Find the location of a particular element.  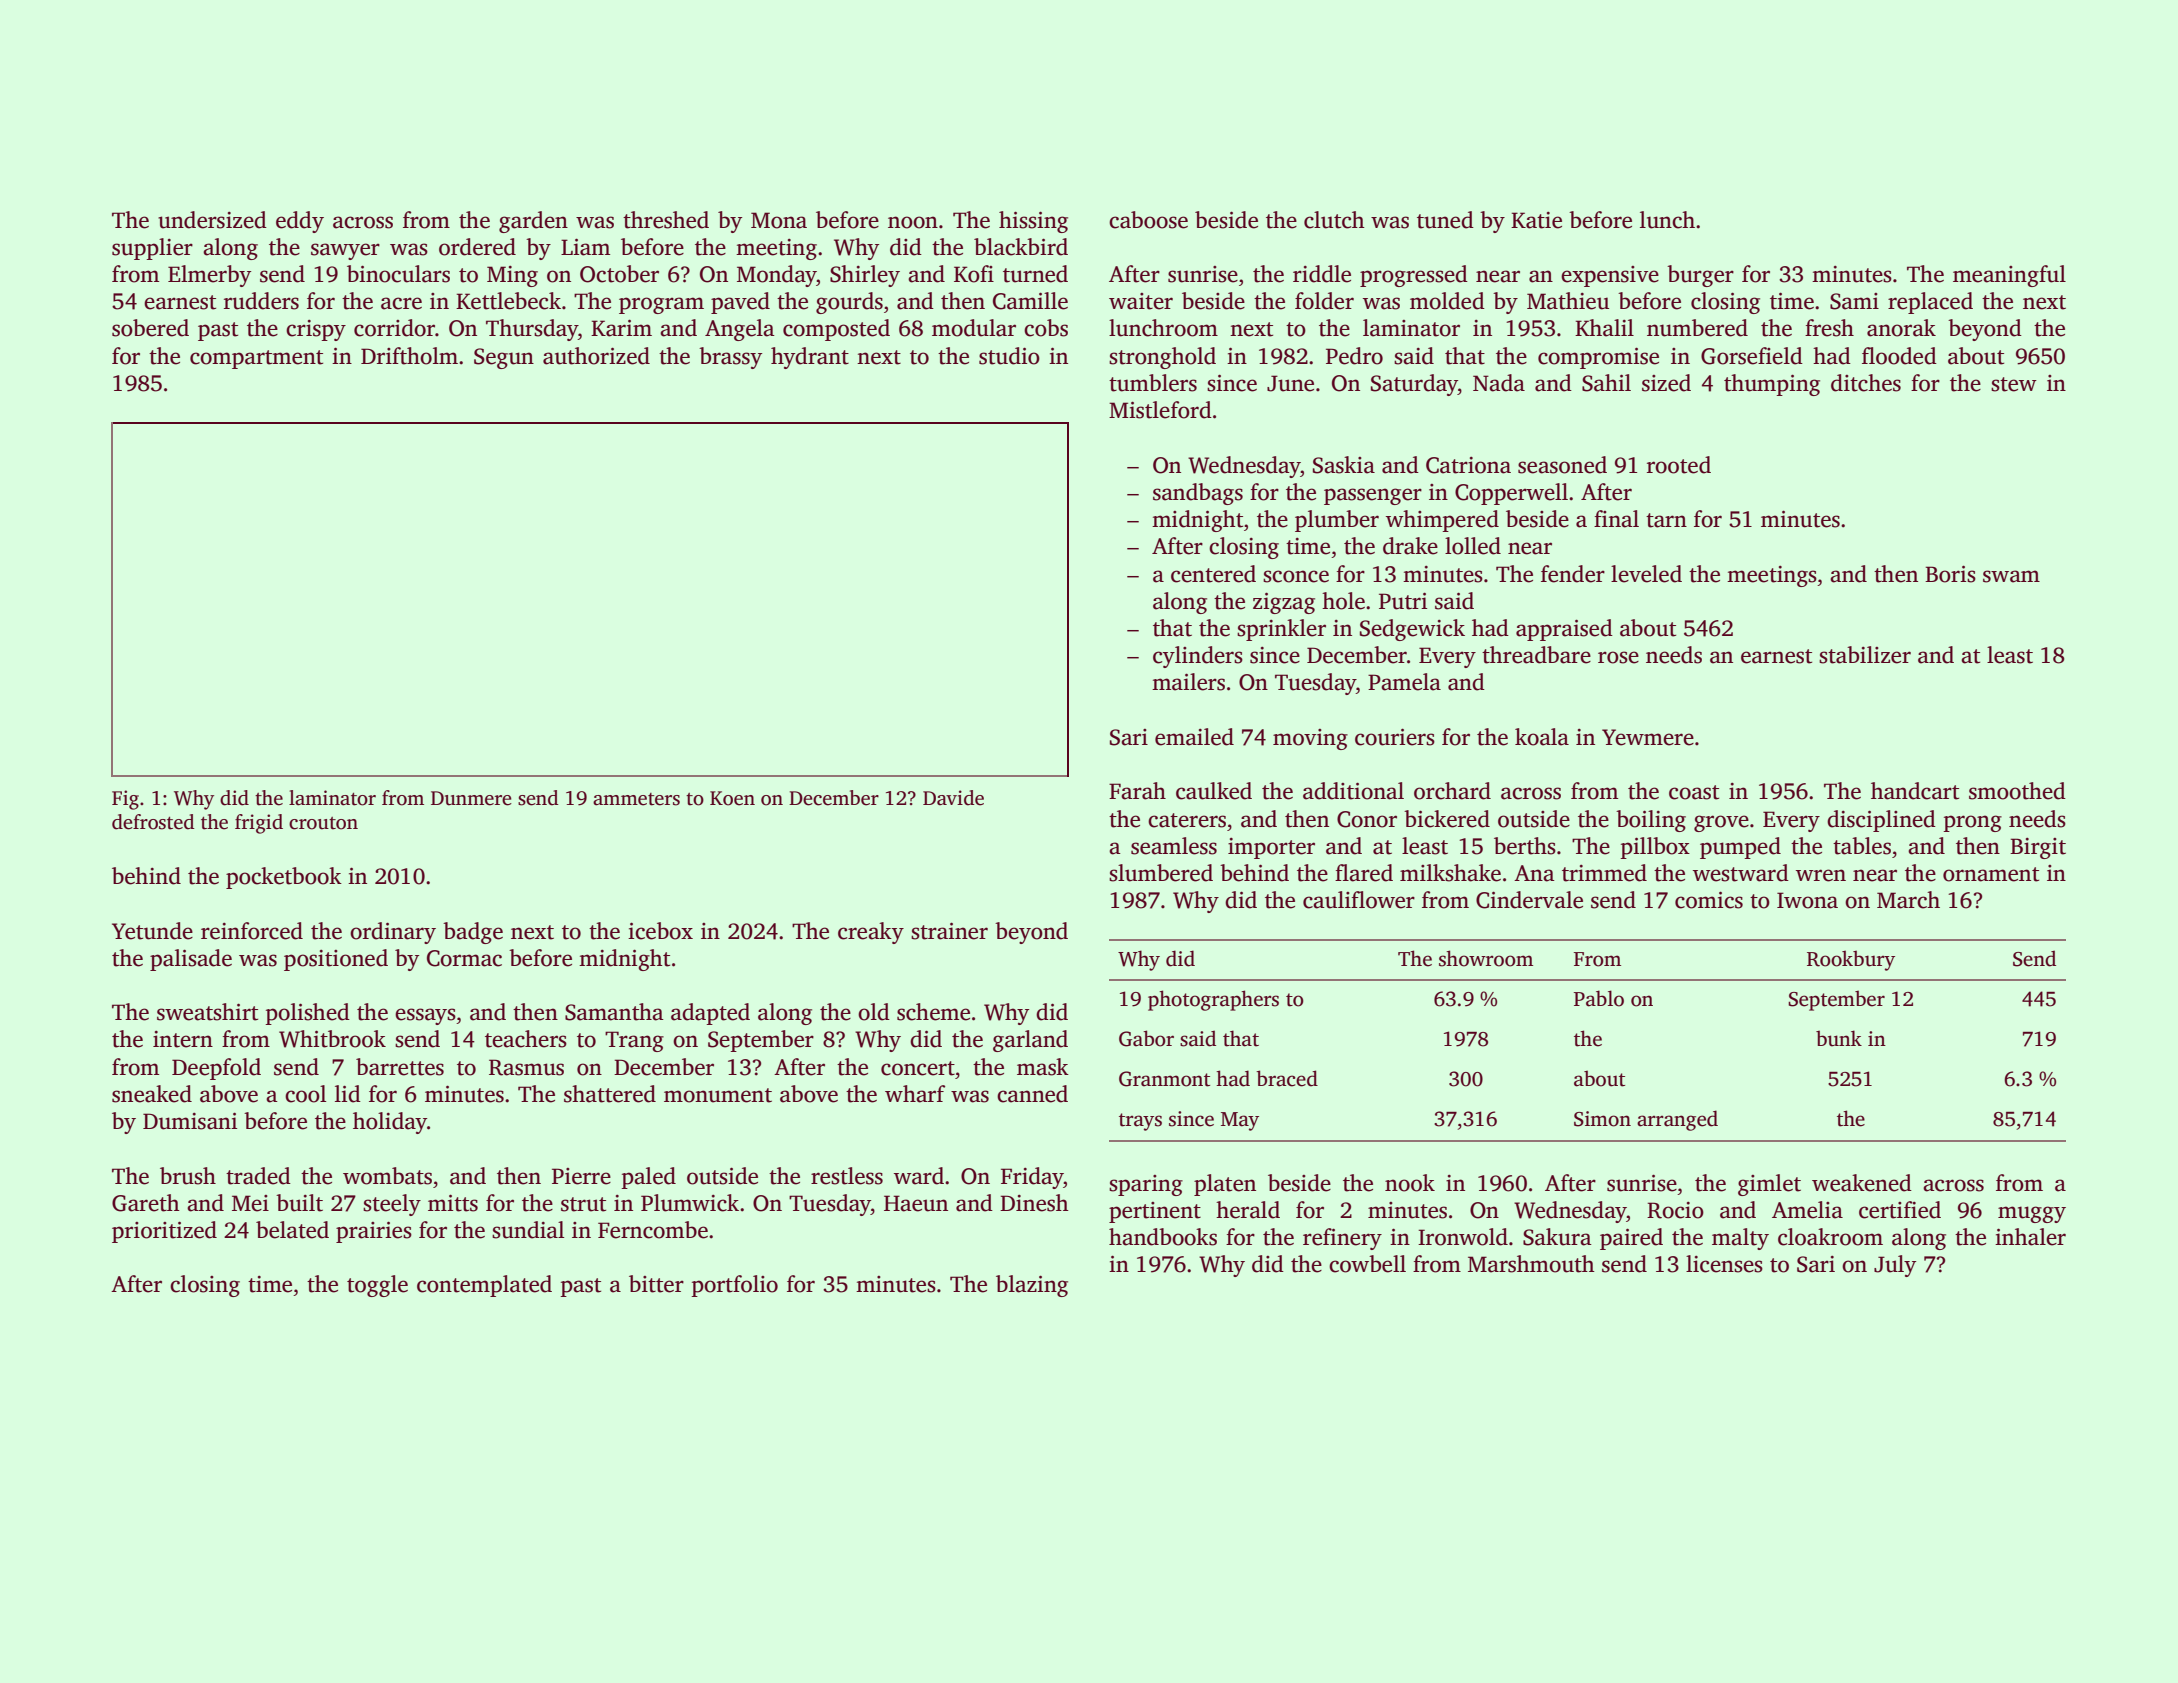

appraised is located at coordinates (1564, 630).
